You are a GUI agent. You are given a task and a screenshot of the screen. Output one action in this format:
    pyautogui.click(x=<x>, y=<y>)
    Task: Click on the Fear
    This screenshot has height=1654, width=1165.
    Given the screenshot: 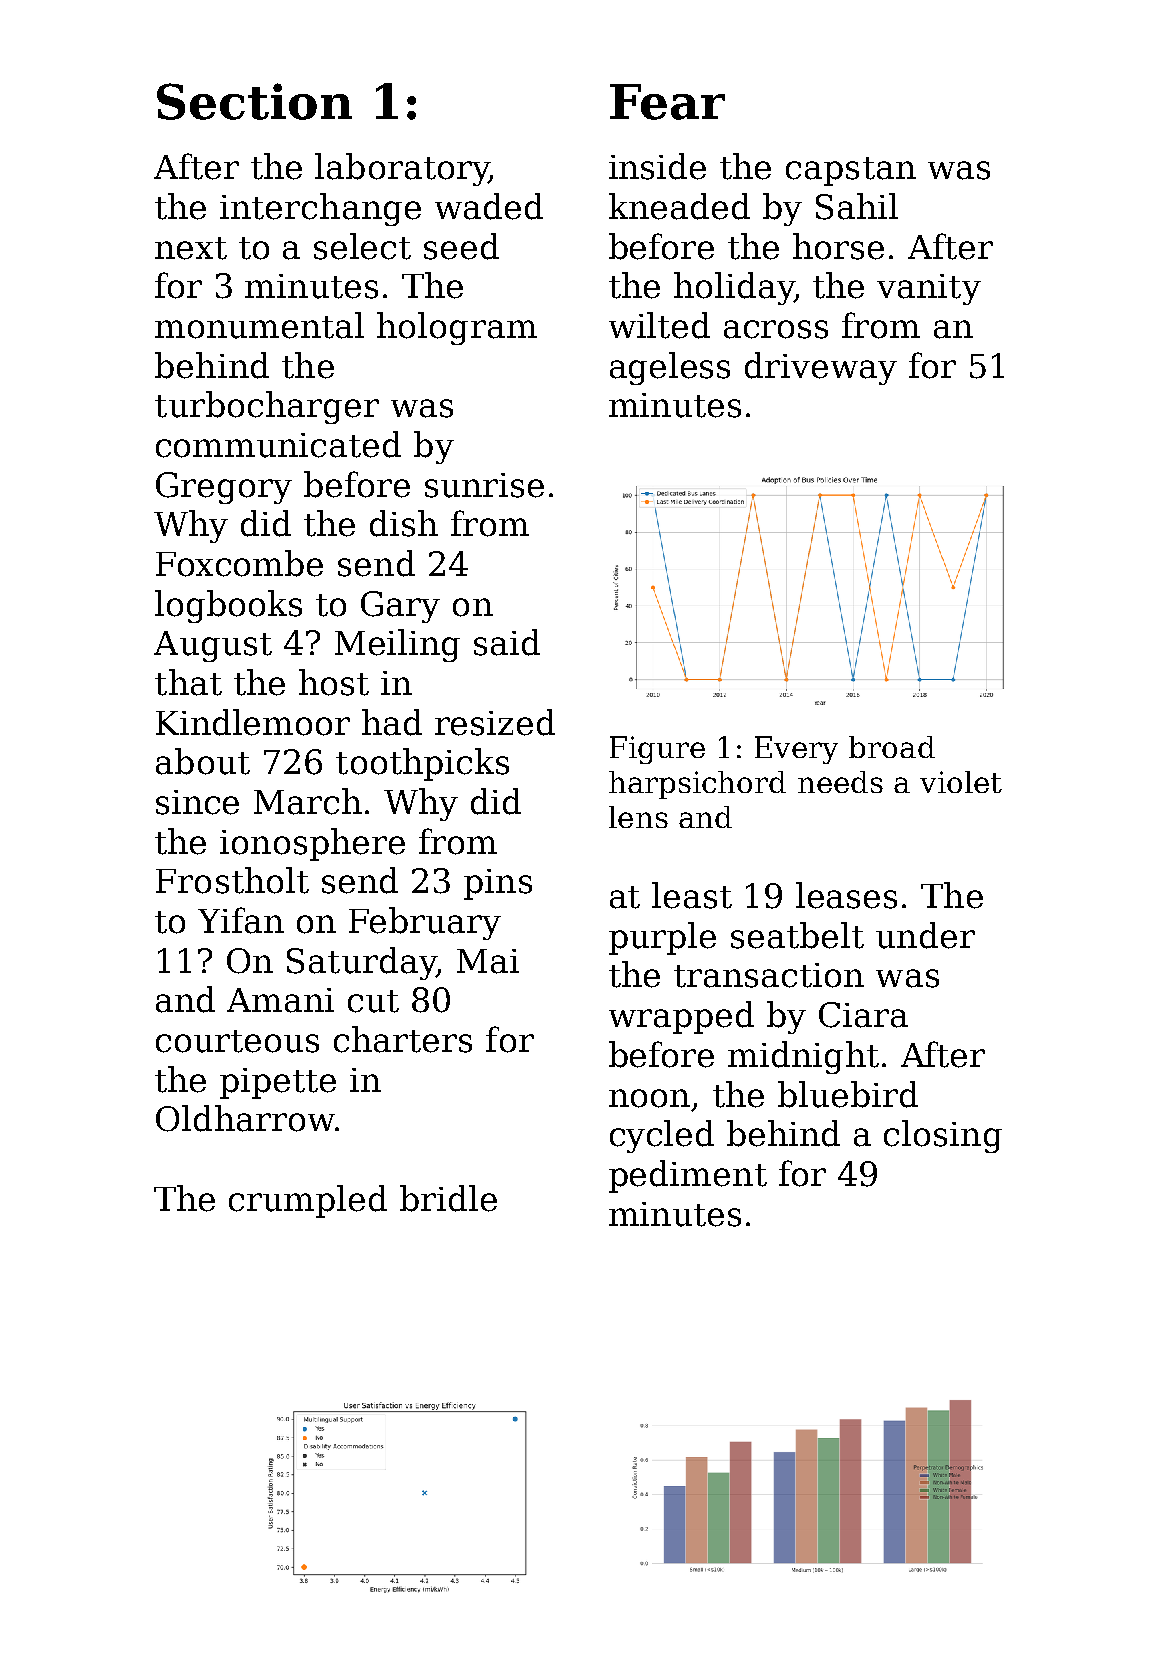 What is the action you would take?
    pyautogui.click(x=667, y=102)
